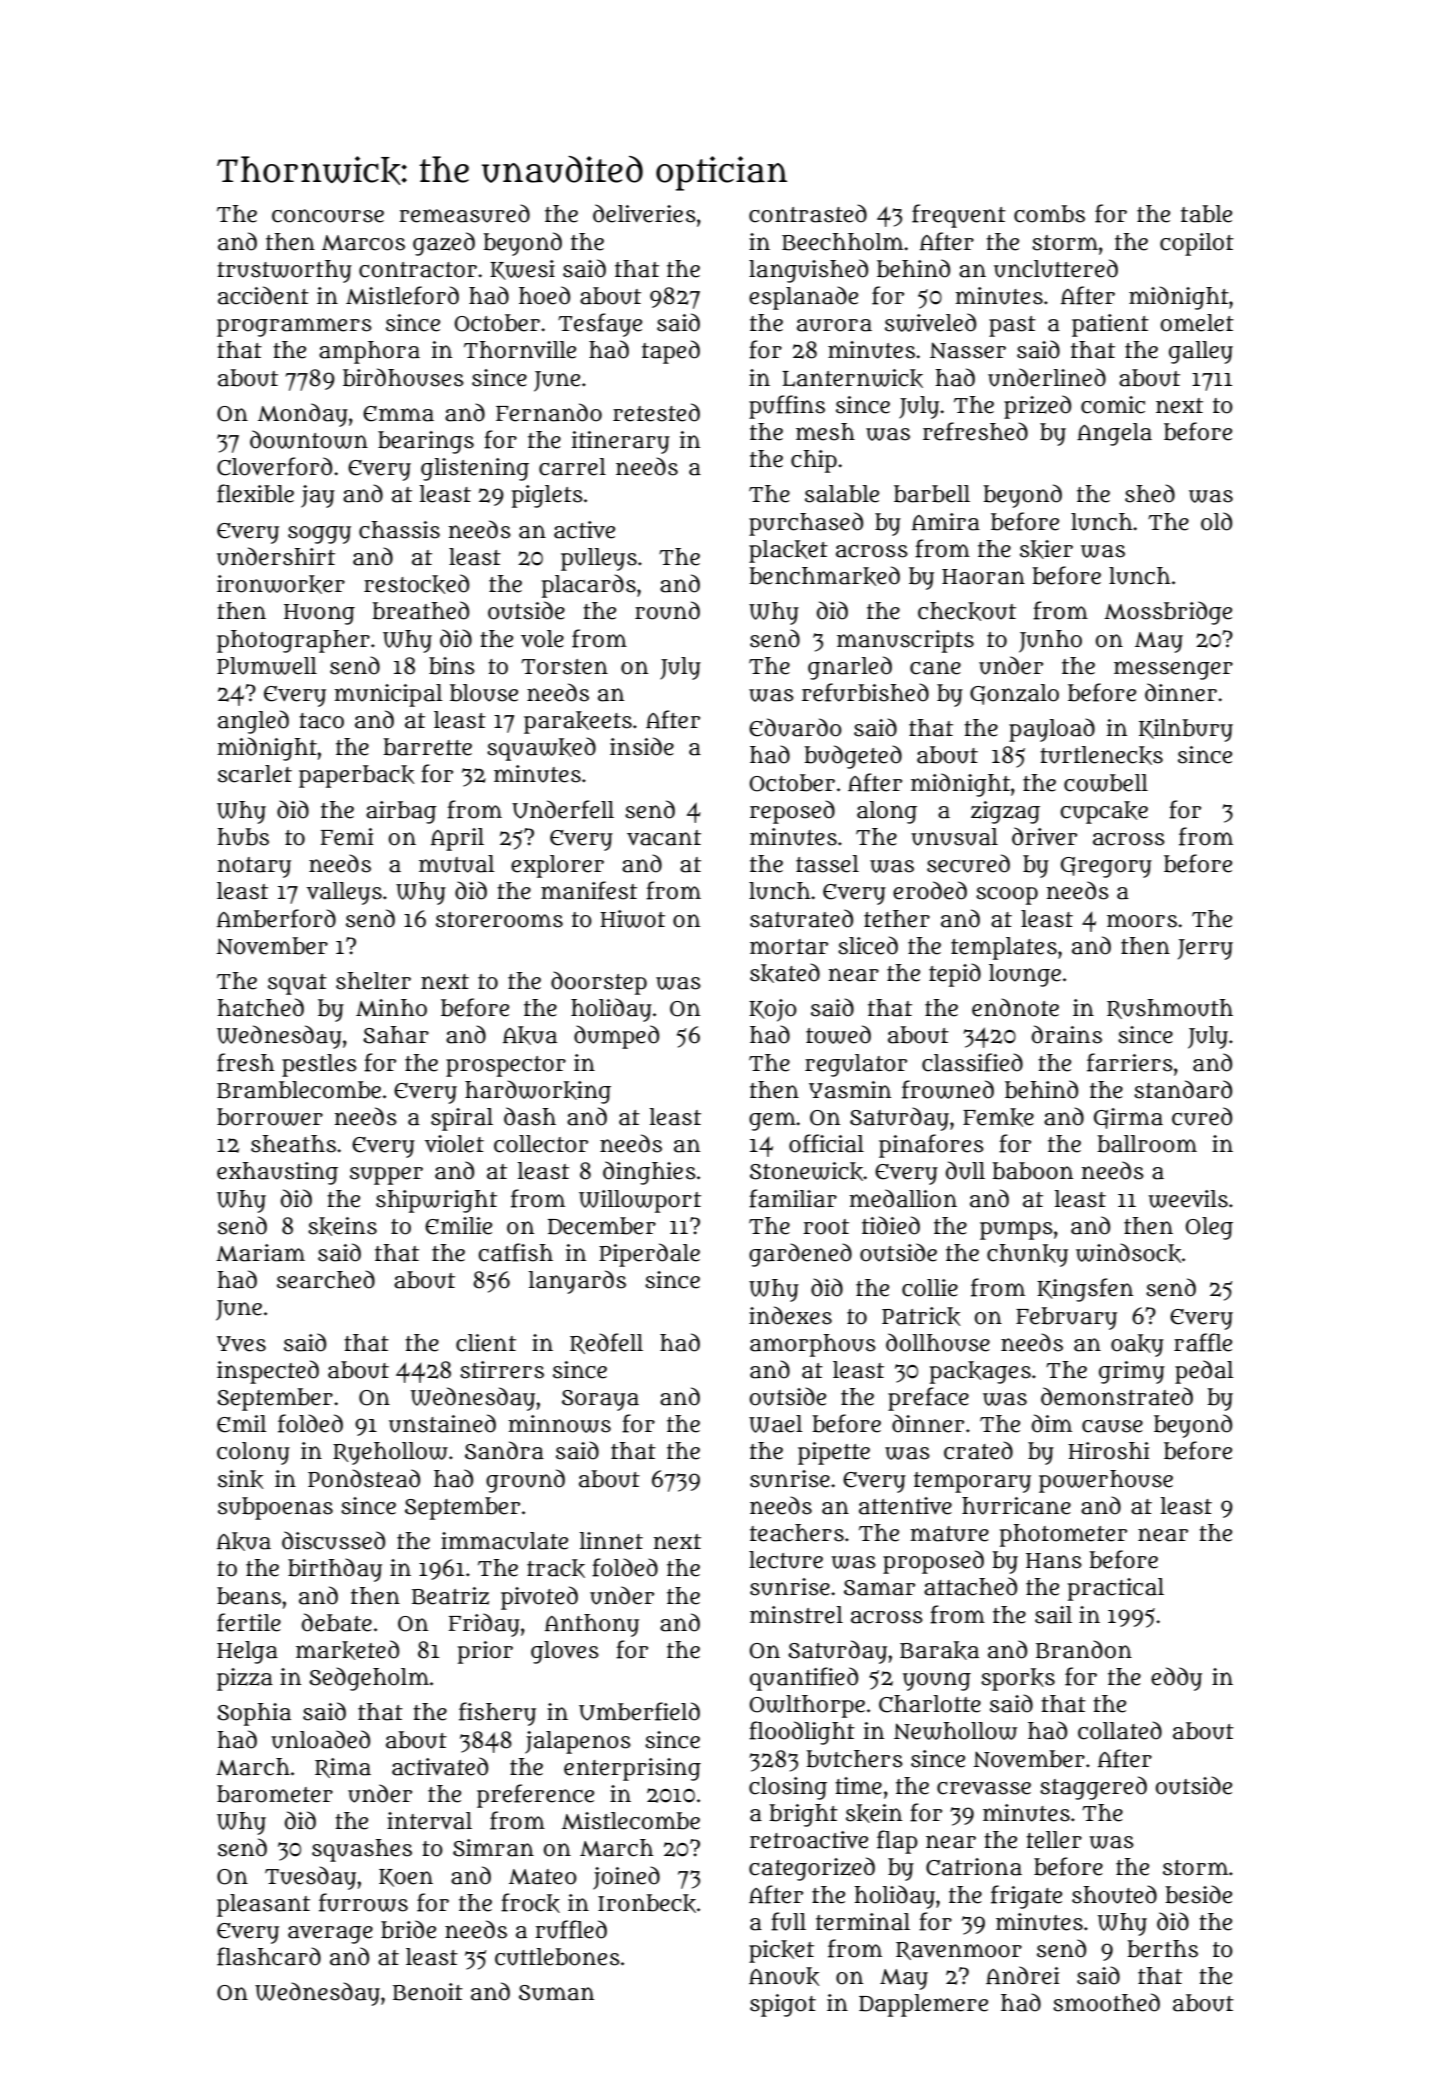  I want to click on dollhouse, so click(938, 1342).
